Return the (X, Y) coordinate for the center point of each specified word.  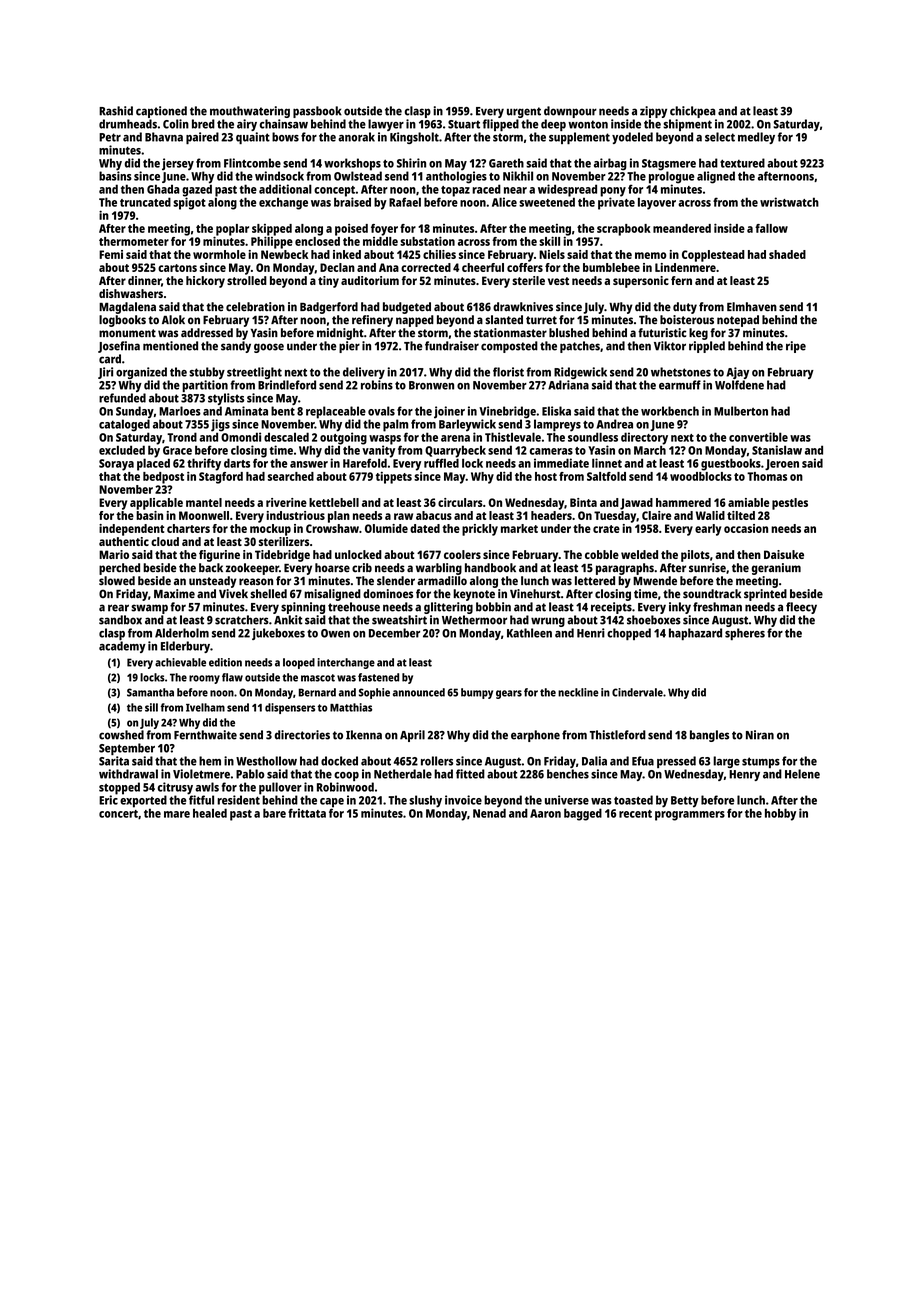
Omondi (241, 437)
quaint (253, 138)
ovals (381, 411)
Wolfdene (739, 385)
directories (302, 735)
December (394, 633)
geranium (776, 569)
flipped (501, 125)
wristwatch (789, 202)
